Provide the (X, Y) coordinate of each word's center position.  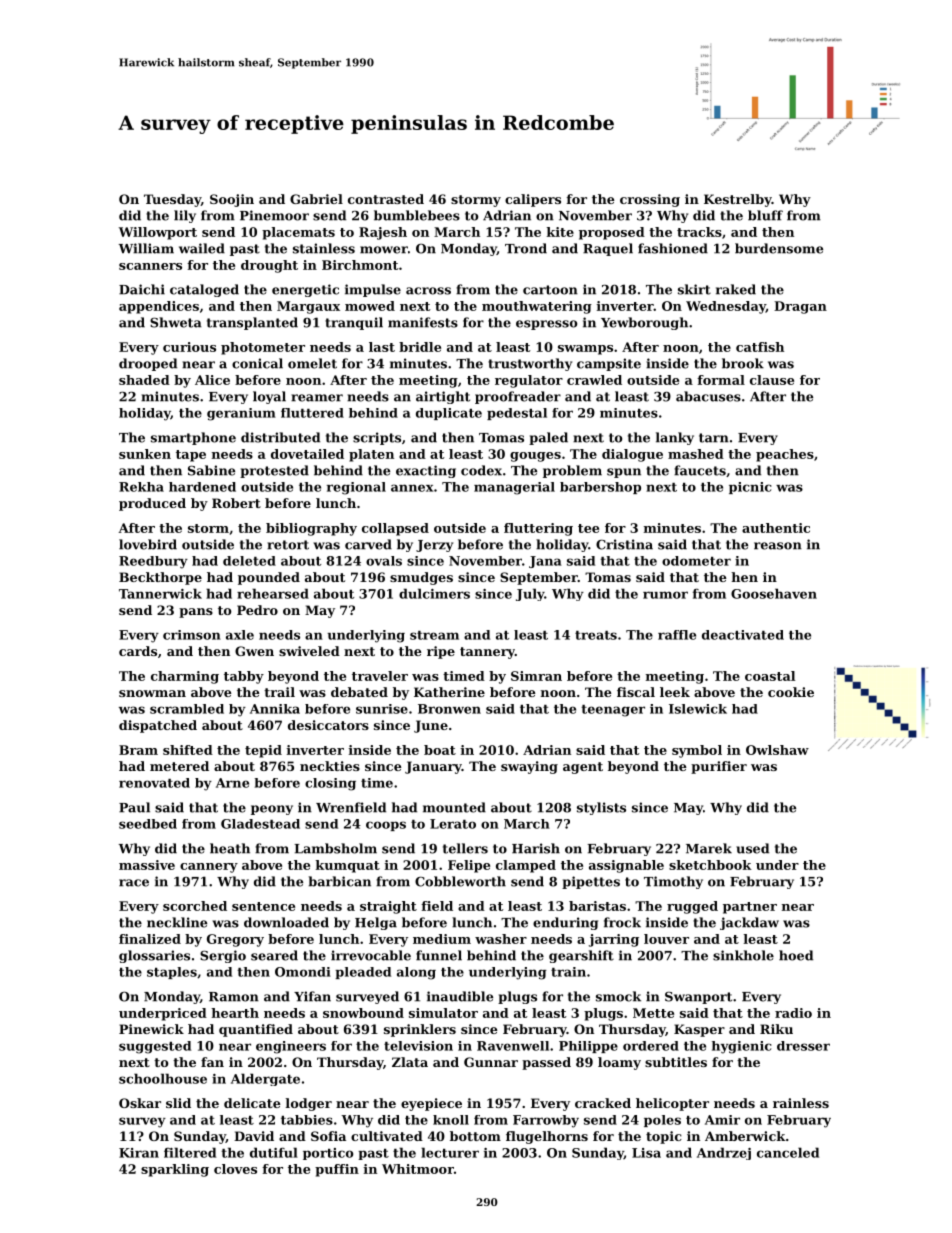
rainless (801, 1103)
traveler (380, 676)
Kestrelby (738, 200)
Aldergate (265, 1079)
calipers (533, 200)
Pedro (257, 610)
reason (778, 546)
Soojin (232, 200)
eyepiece (431, 1104)
